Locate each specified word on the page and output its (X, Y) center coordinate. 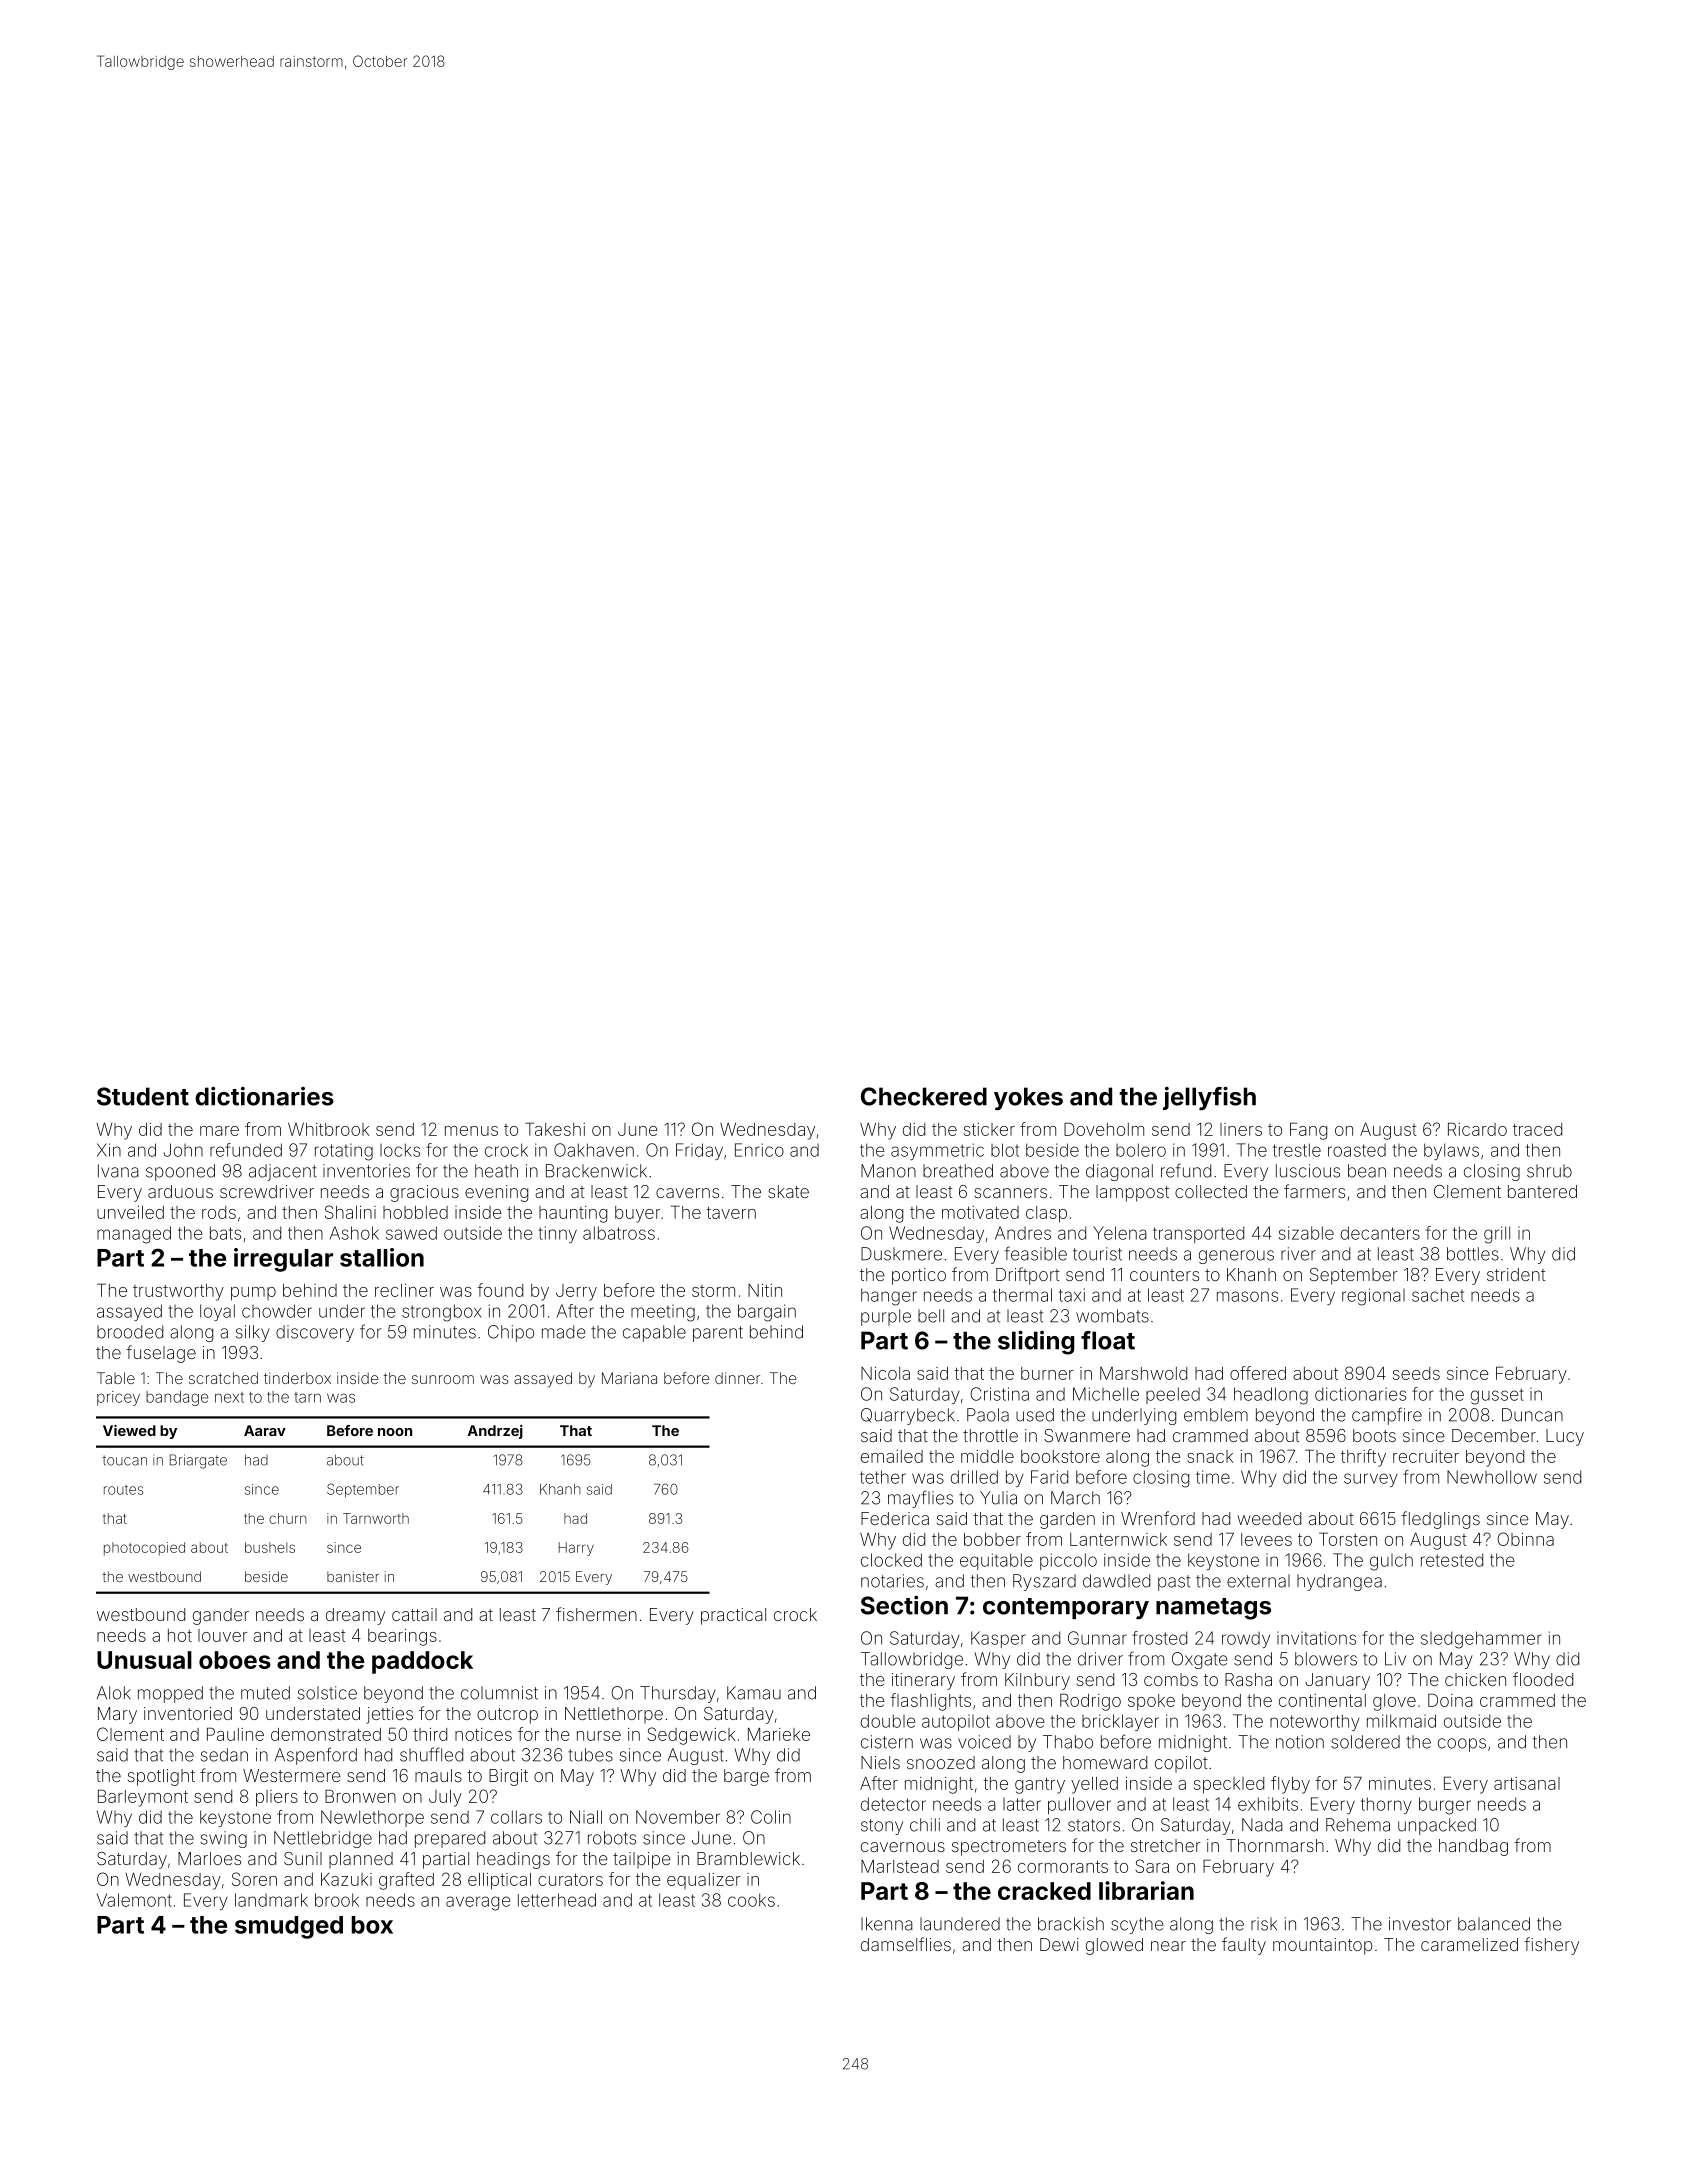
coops (1462, 1745)
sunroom (443, 1379)
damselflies (906, 1944)
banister (353, 1576)
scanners (1010, 1193)
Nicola (885, 1373)
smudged (289, 1927)
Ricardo (1477, 1129)
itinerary (923, 1681)
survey (1371, 1480)
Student (143, 1096)
